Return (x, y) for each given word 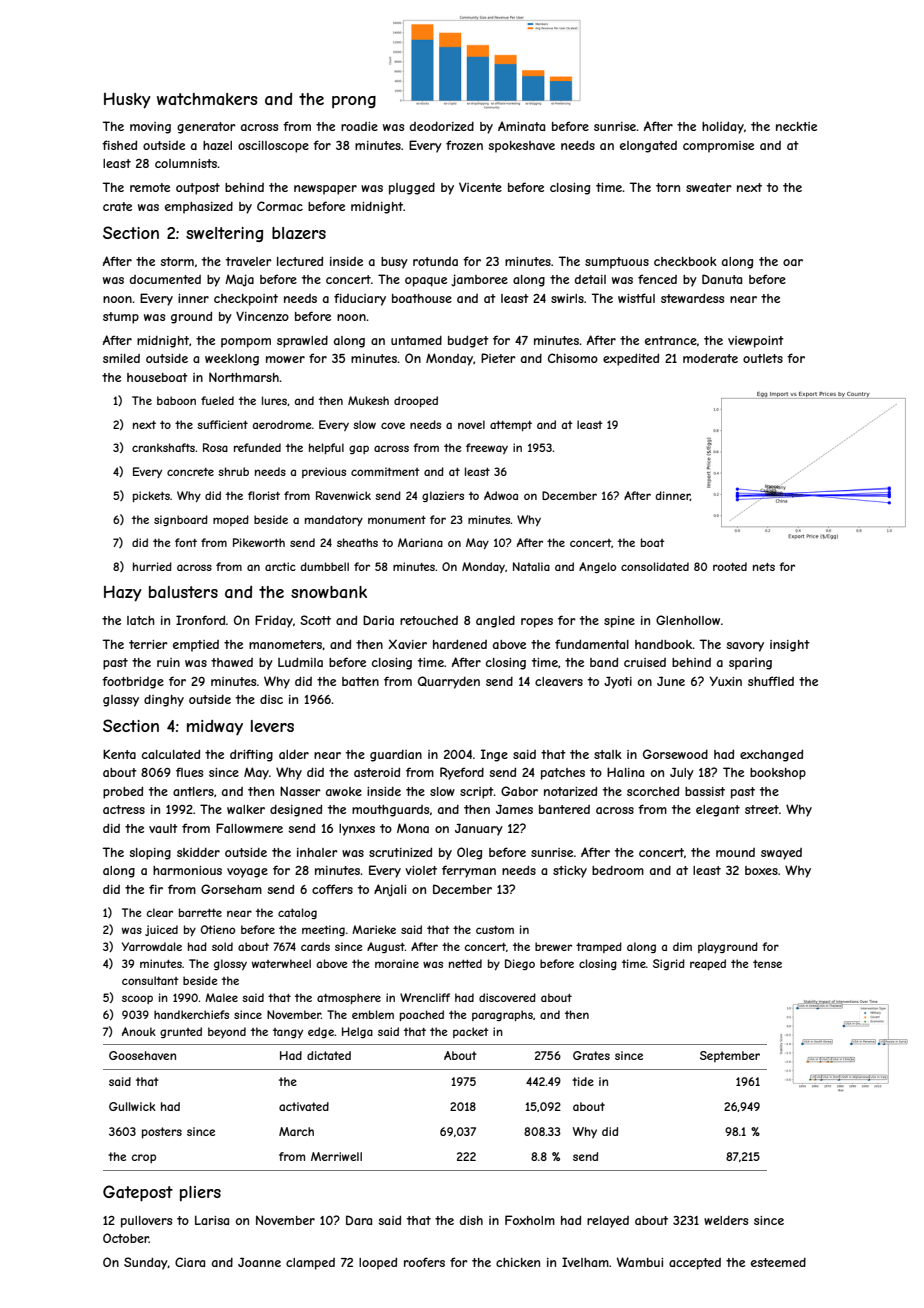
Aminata (521, 126)
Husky (127, 100)
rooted (730, 566)
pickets (151, 496)
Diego (520, 964)
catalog (297, 913)
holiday (723, 127)
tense (767, 964)
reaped (708, 964)
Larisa (212, 1220)
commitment (385, 471)
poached (422, 1015)
